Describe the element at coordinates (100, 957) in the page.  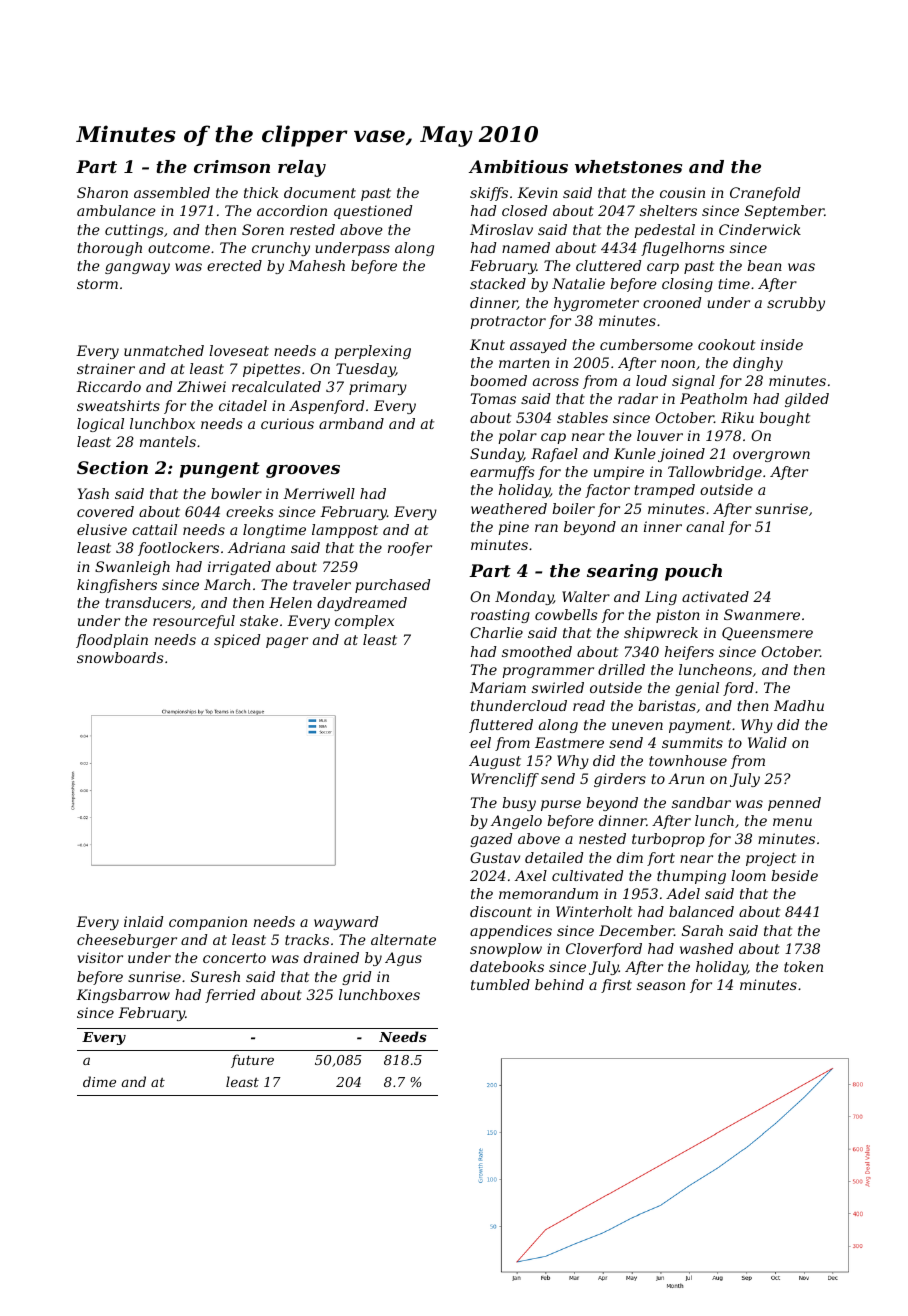
I see `visitor` at that location.
